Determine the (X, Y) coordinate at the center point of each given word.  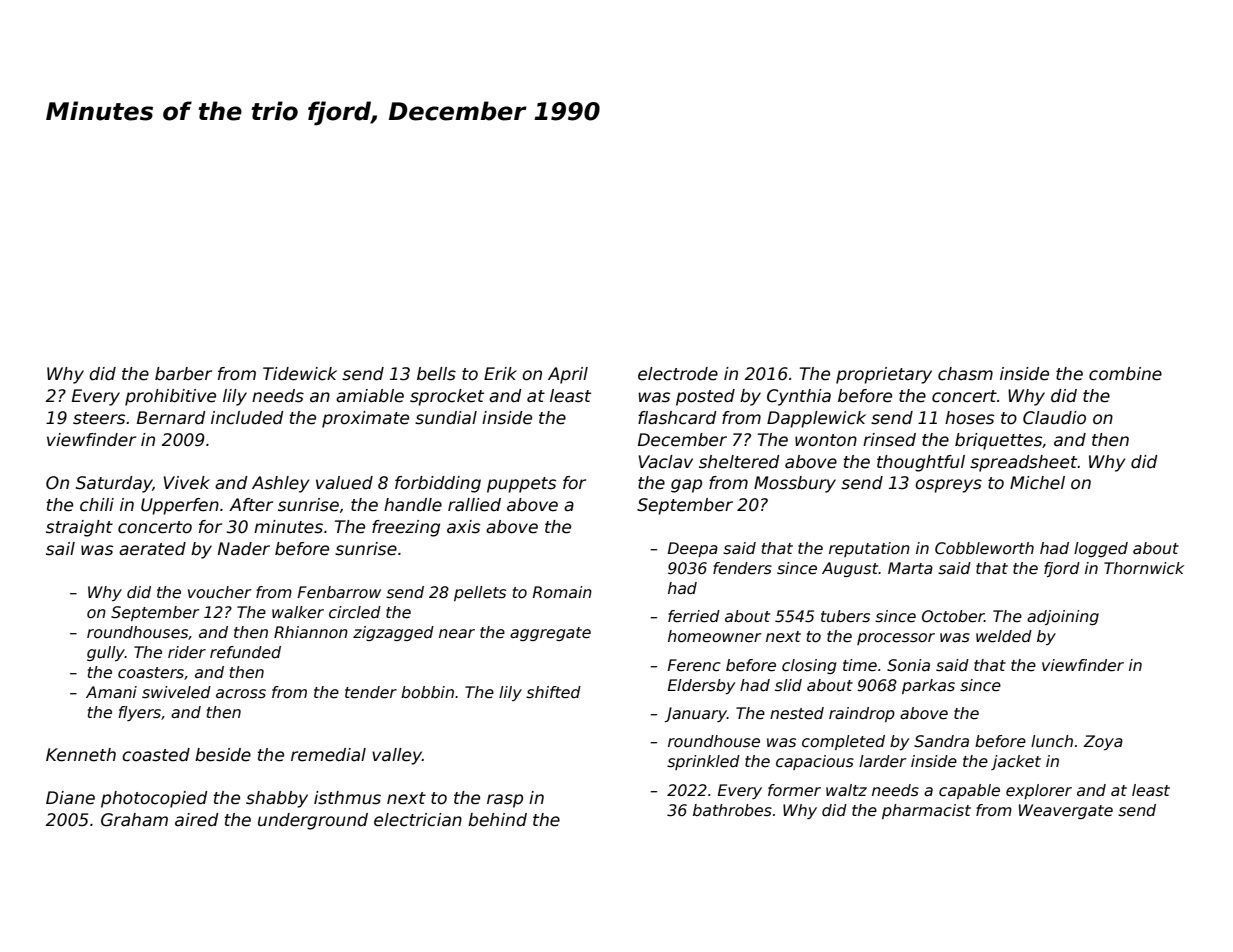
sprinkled (703, 762)
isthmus (347, 798)
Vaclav (666, 462)
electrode (678, 374)
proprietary (884, 375)
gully (106, 653)
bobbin (427, 692)
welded (1004, 636)
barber (183, 374)
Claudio (1054, 418)
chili (97, 505)
